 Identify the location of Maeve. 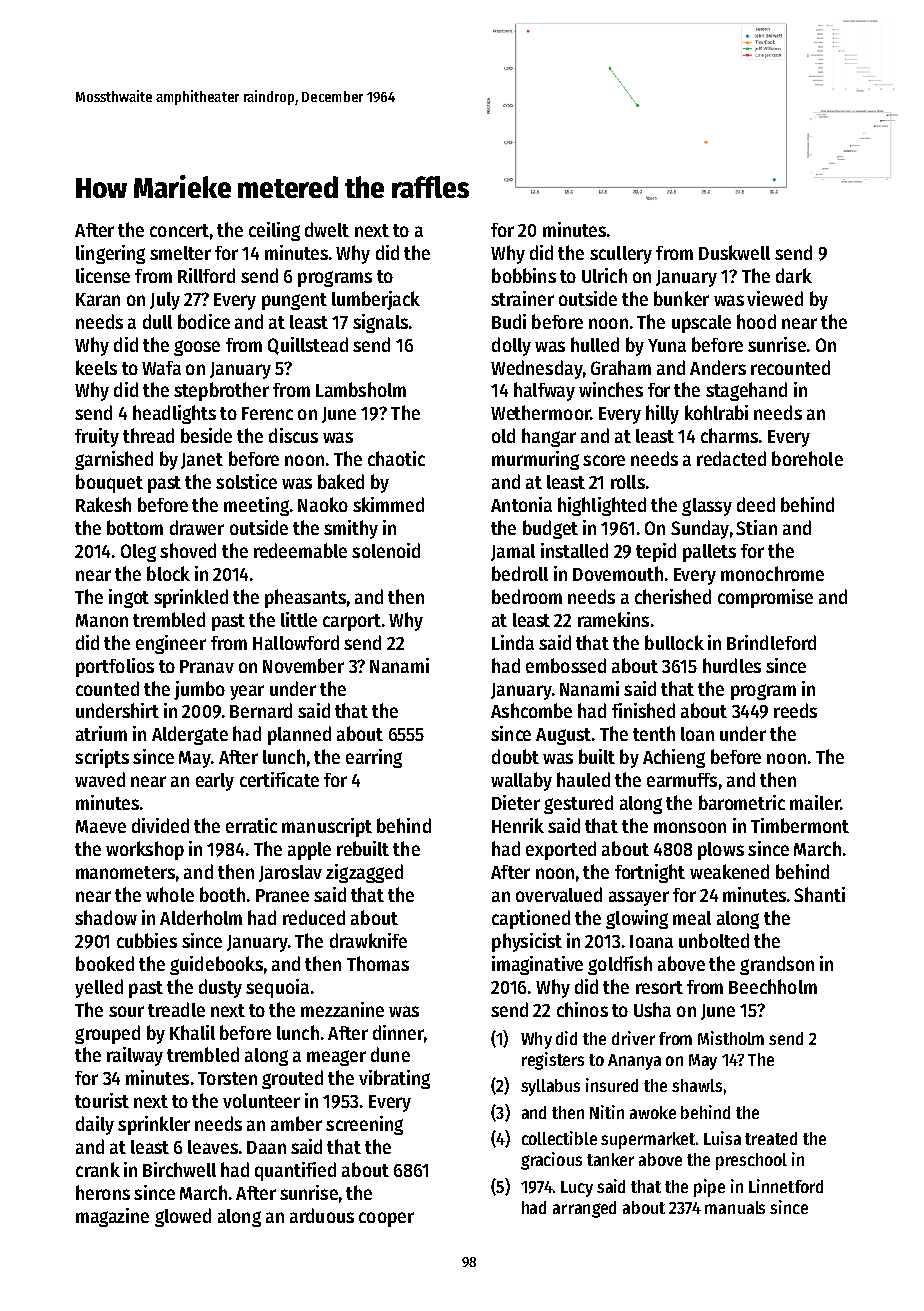
(101, 826).
